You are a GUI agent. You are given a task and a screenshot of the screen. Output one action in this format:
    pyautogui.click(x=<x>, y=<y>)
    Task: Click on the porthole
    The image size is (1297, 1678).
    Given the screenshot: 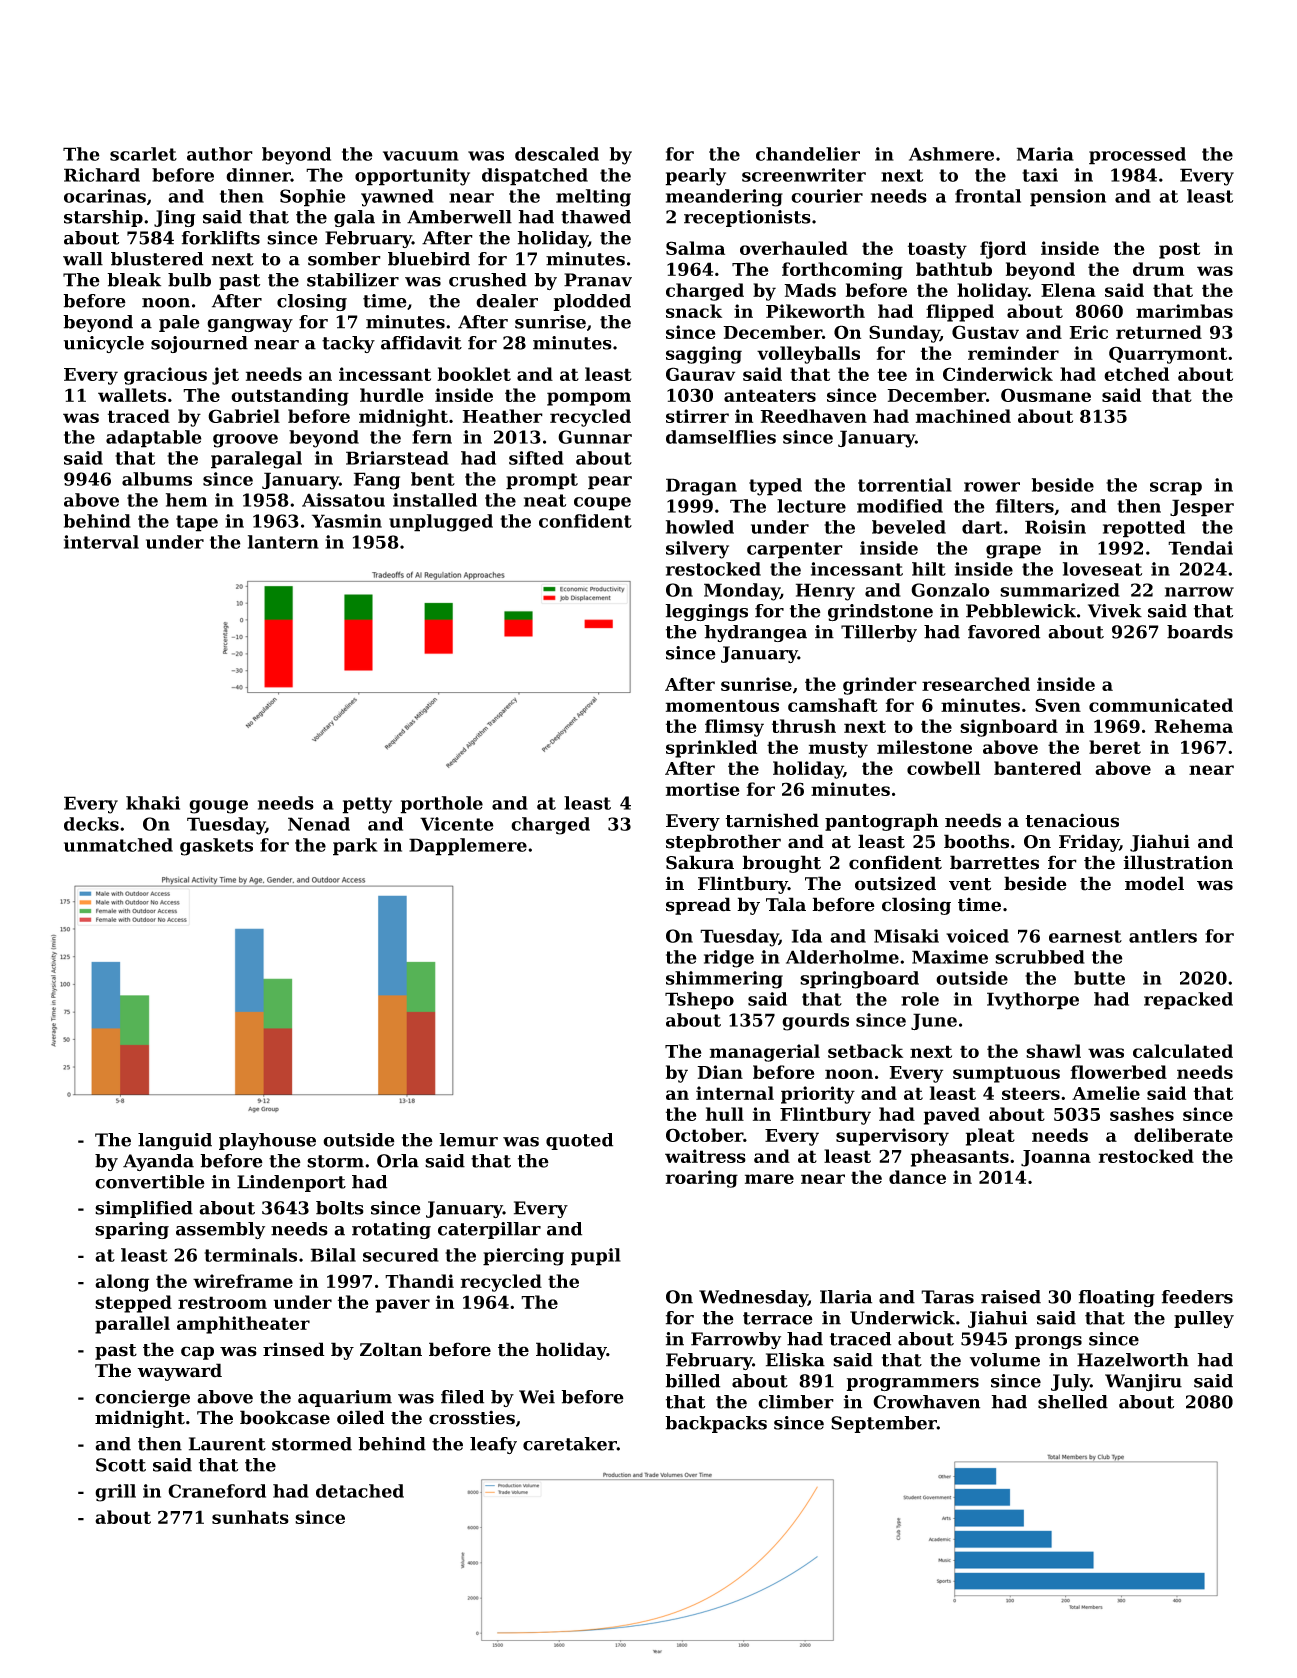 What is the action you would take?
    pyautogui.click(x=441, y=805)
